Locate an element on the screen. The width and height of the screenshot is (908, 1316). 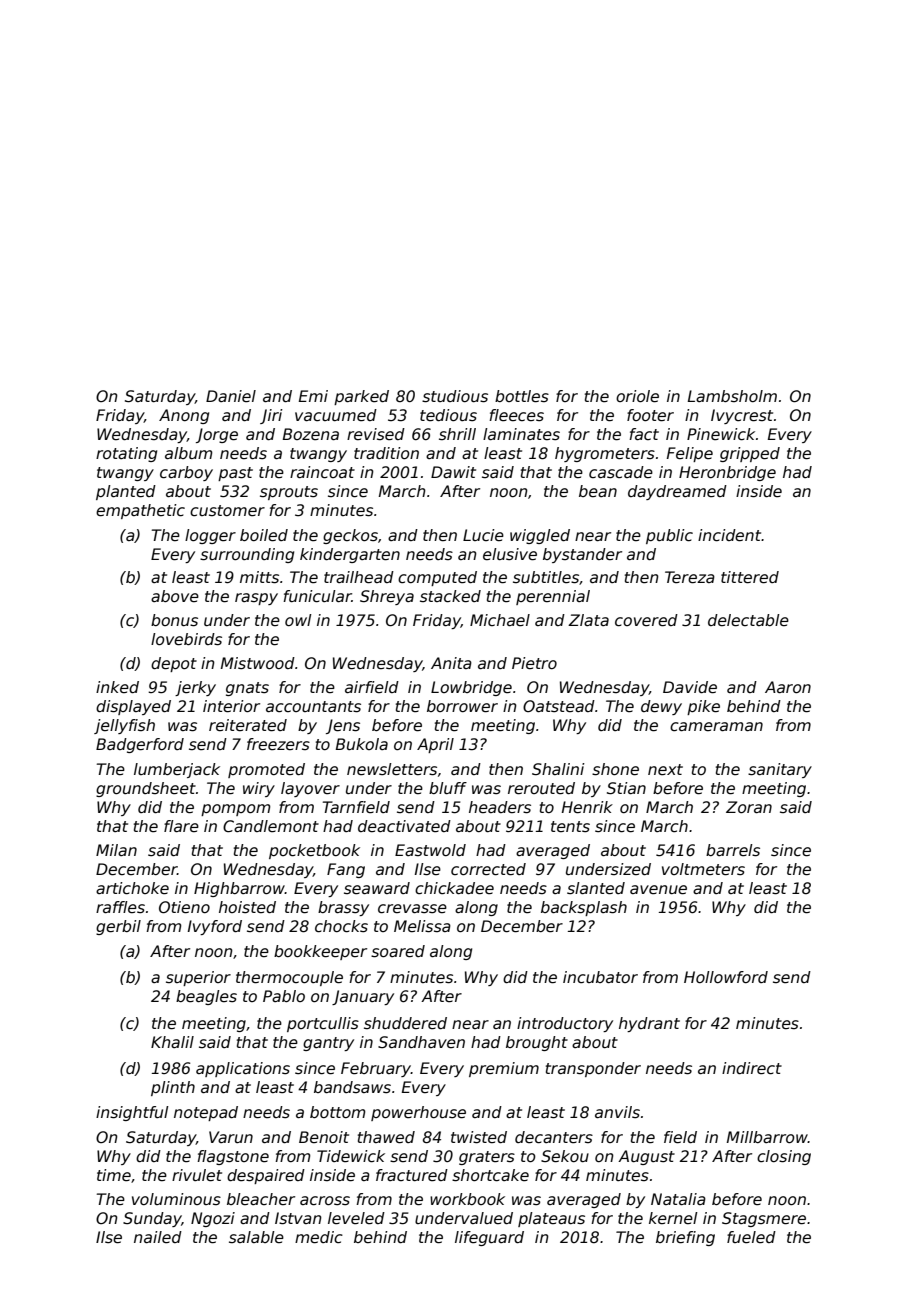
raincoat is located at coordinates (322, 472).
